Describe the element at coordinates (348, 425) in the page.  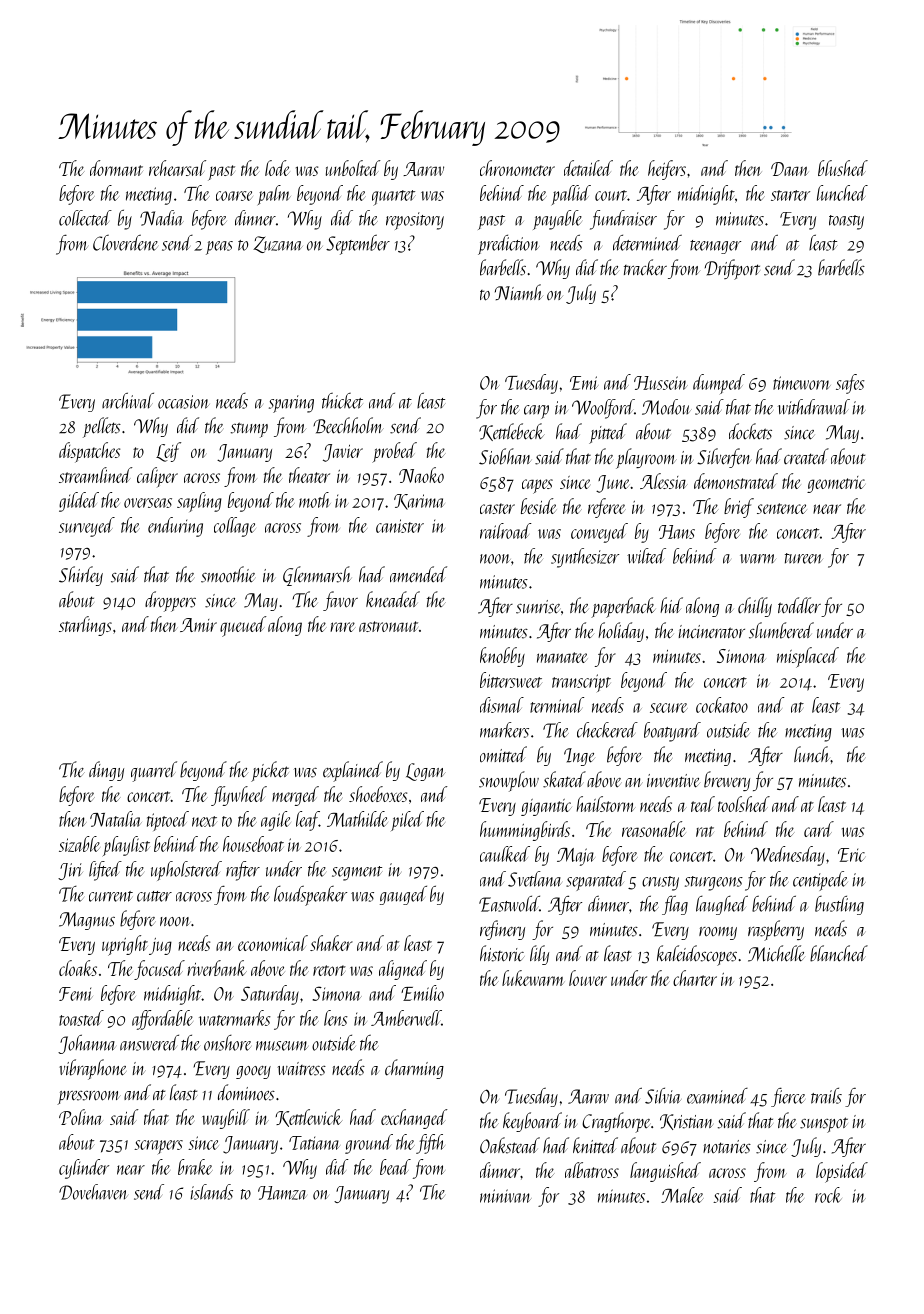
I see `Beechholm` at that location.
